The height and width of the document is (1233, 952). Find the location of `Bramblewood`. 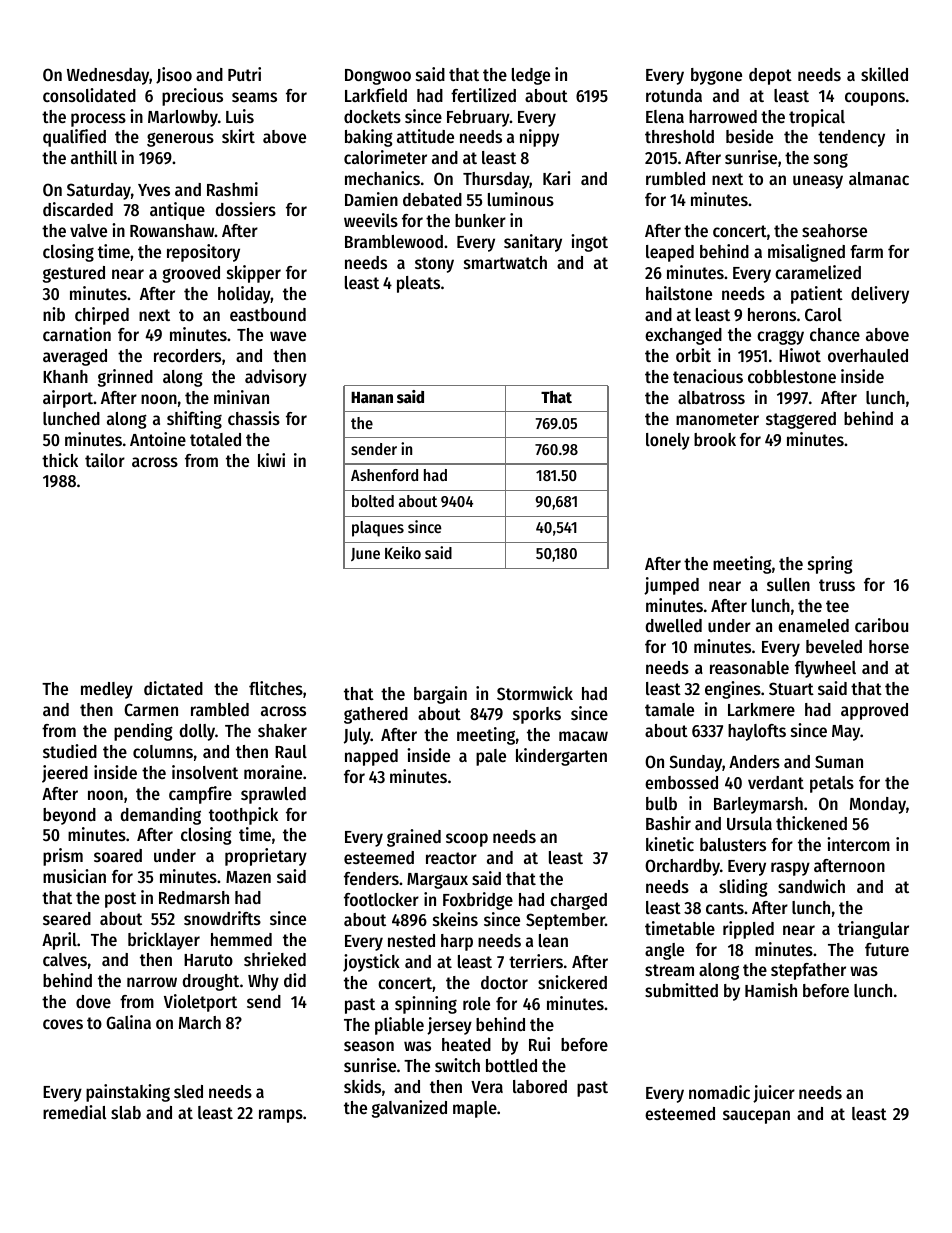

Bramblewood is located at coordinates (394, 241).
